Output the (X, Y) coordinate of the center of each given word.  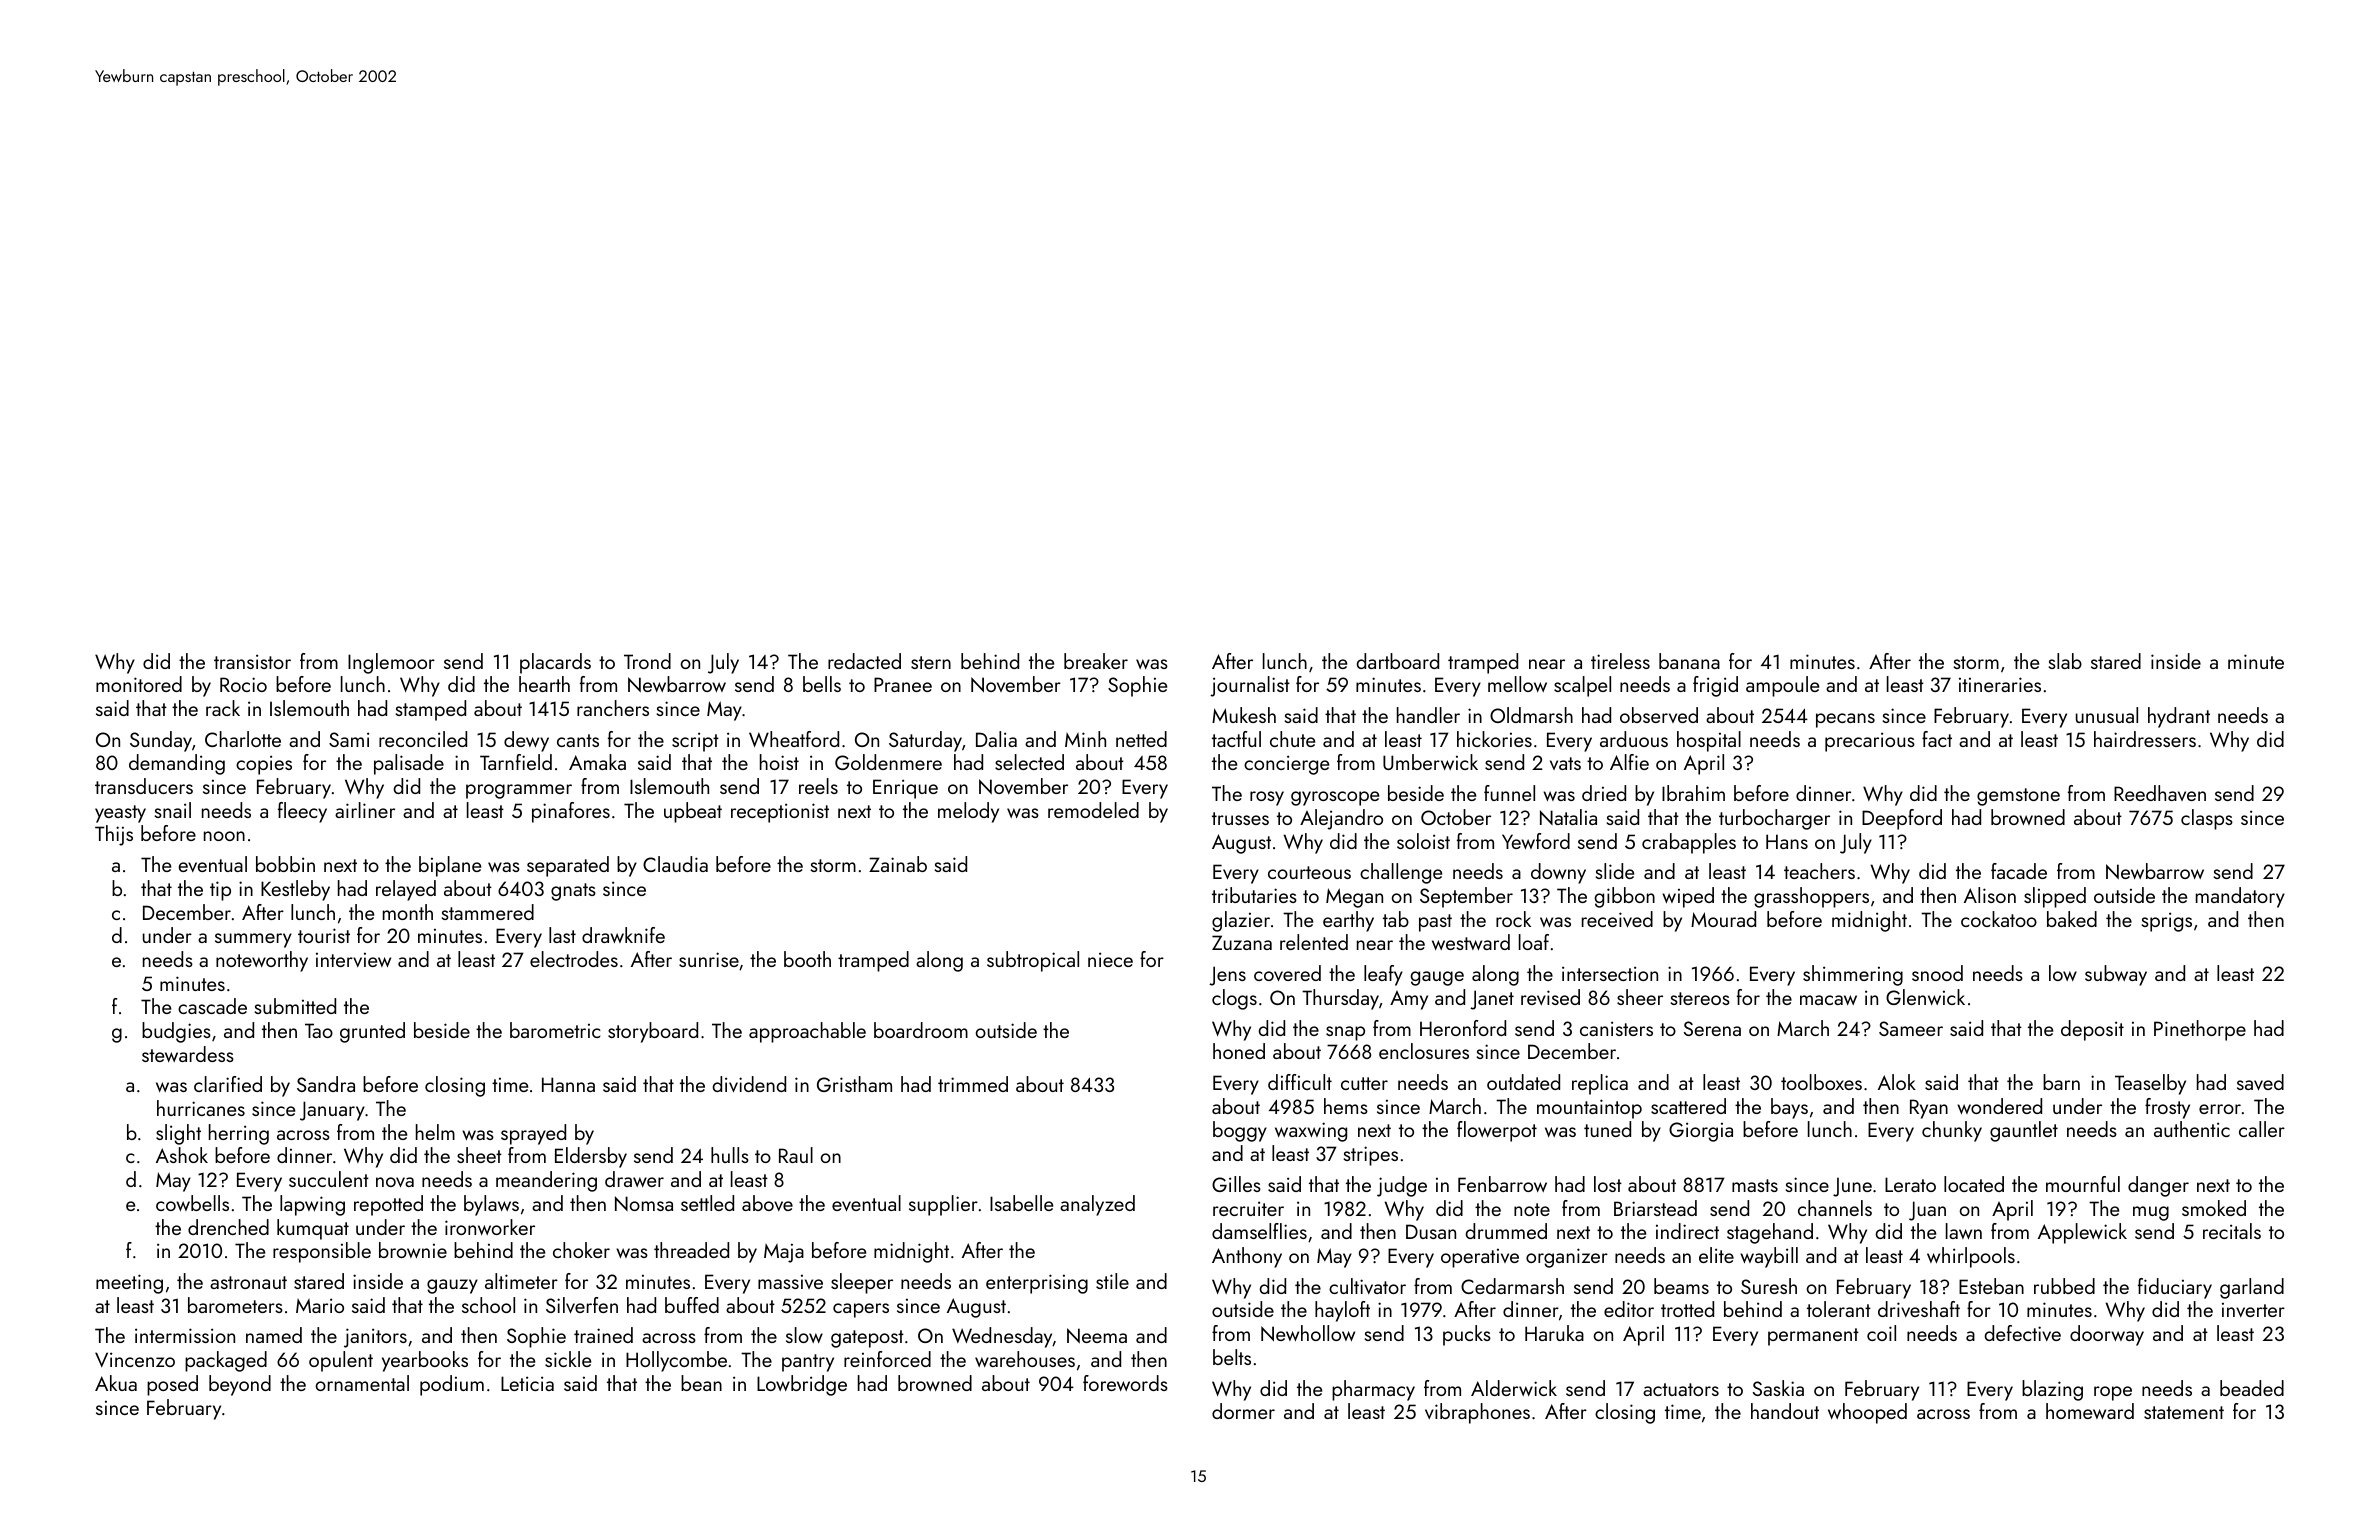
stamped (431, 710)
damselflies (1259, 1231)
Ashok (182, 1155)
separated (568, 866)
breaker (1096, 661)
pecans (1845, 720)
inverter (2253, 1309)
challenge (1401, 873)
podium (452, 1385)
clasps (2207, 819)
